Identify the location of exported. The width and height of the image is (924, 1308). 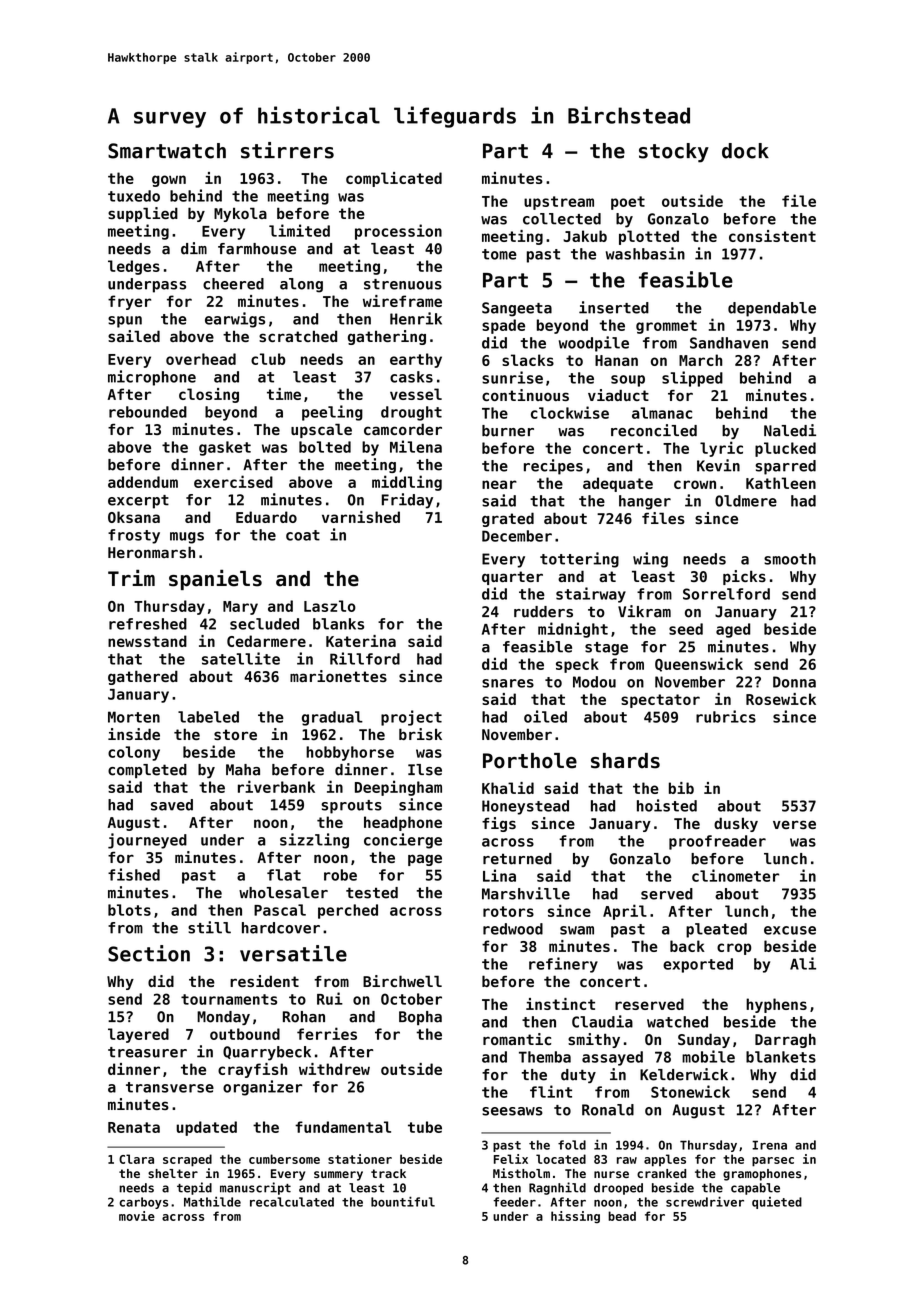
(698, 965).
